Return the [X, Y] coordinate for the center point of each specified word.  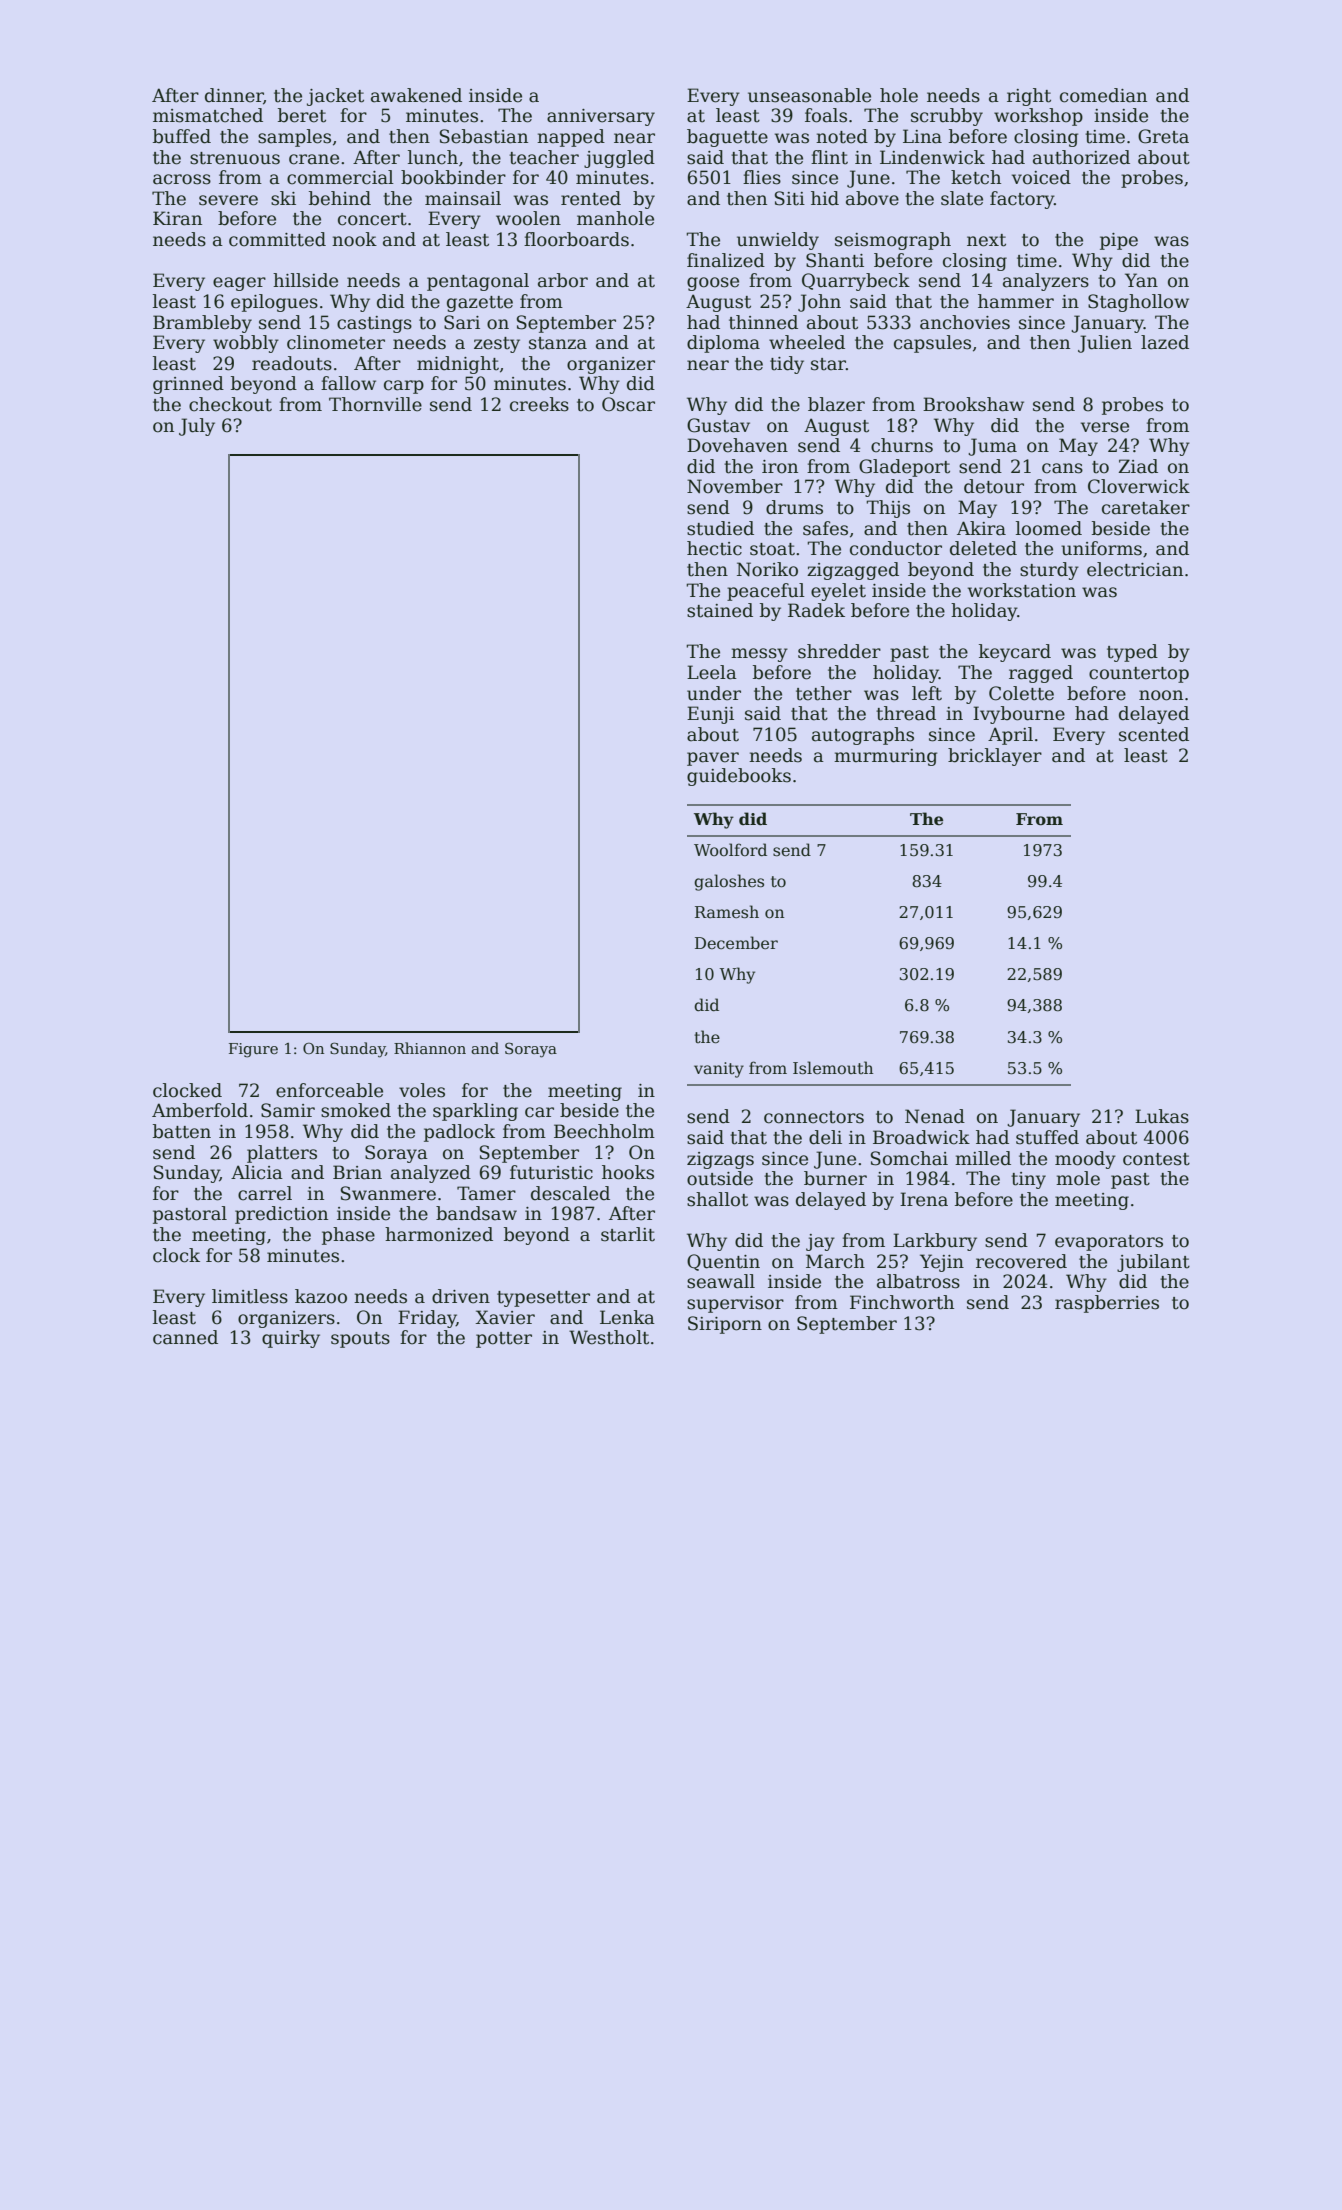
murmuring [885, 757]
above [872, 198]
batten [182, 1131]
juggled [619, 159]
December [736, 943]
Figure [253, 1050]
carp [404, 387]
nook [354, 239]
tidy [787, 365]
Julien [1105, 344]
